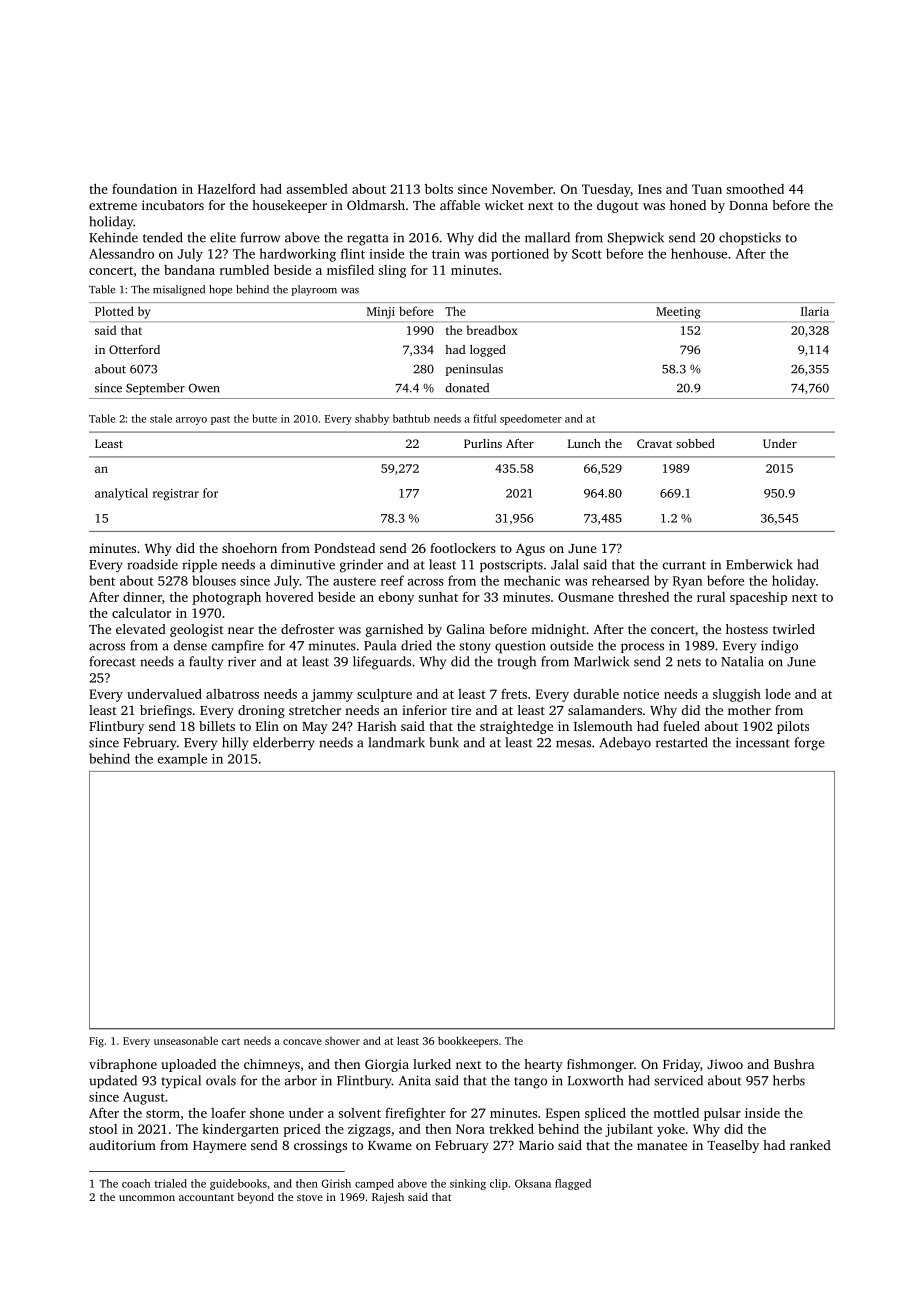 This screenshot has width=924, height=1308. Describe the element at coordinates (733, 1146) in the screenshot. I see `Teaselby` at that location.
